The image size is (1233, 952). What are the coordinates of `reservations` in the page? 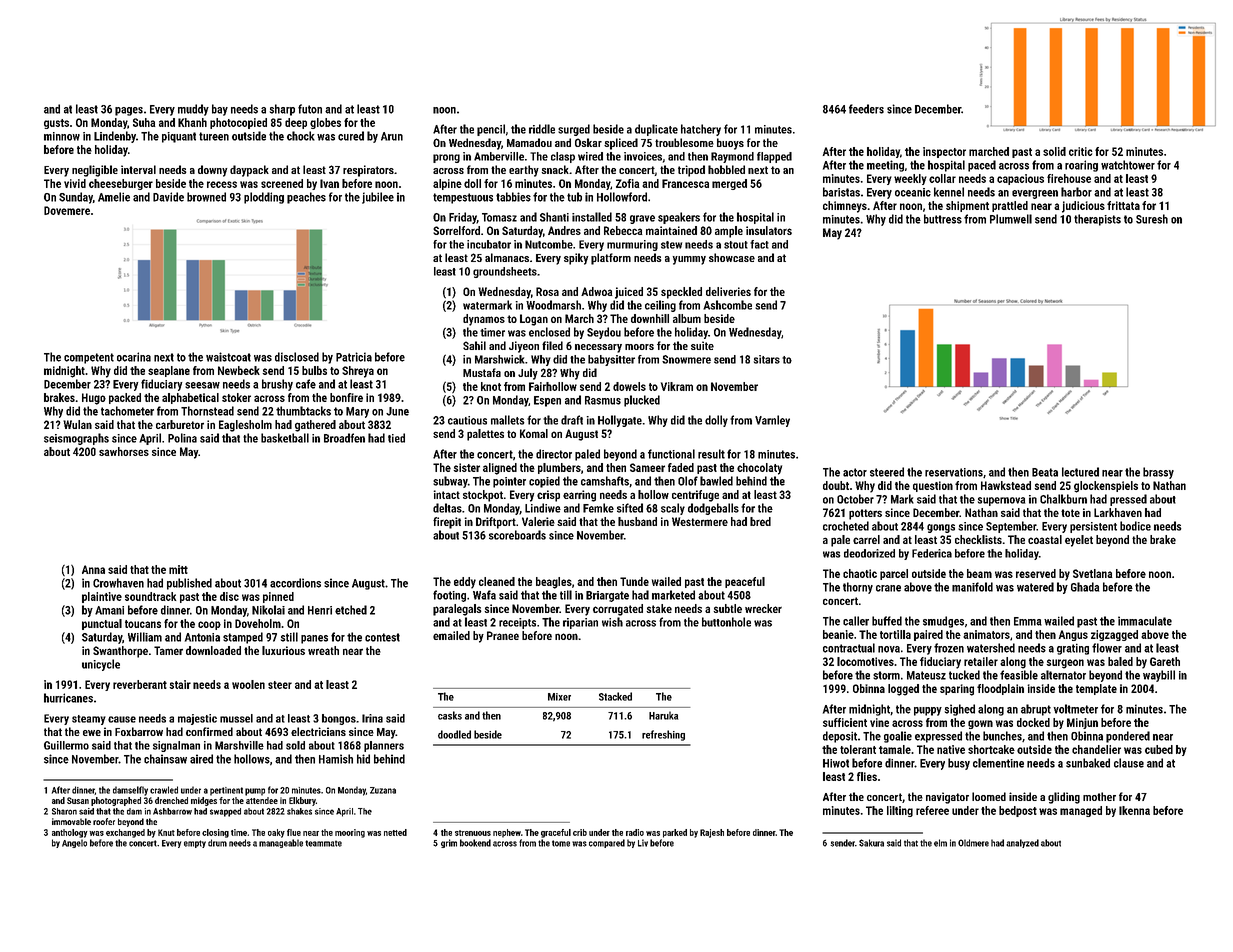 It's located at (954, 472).
